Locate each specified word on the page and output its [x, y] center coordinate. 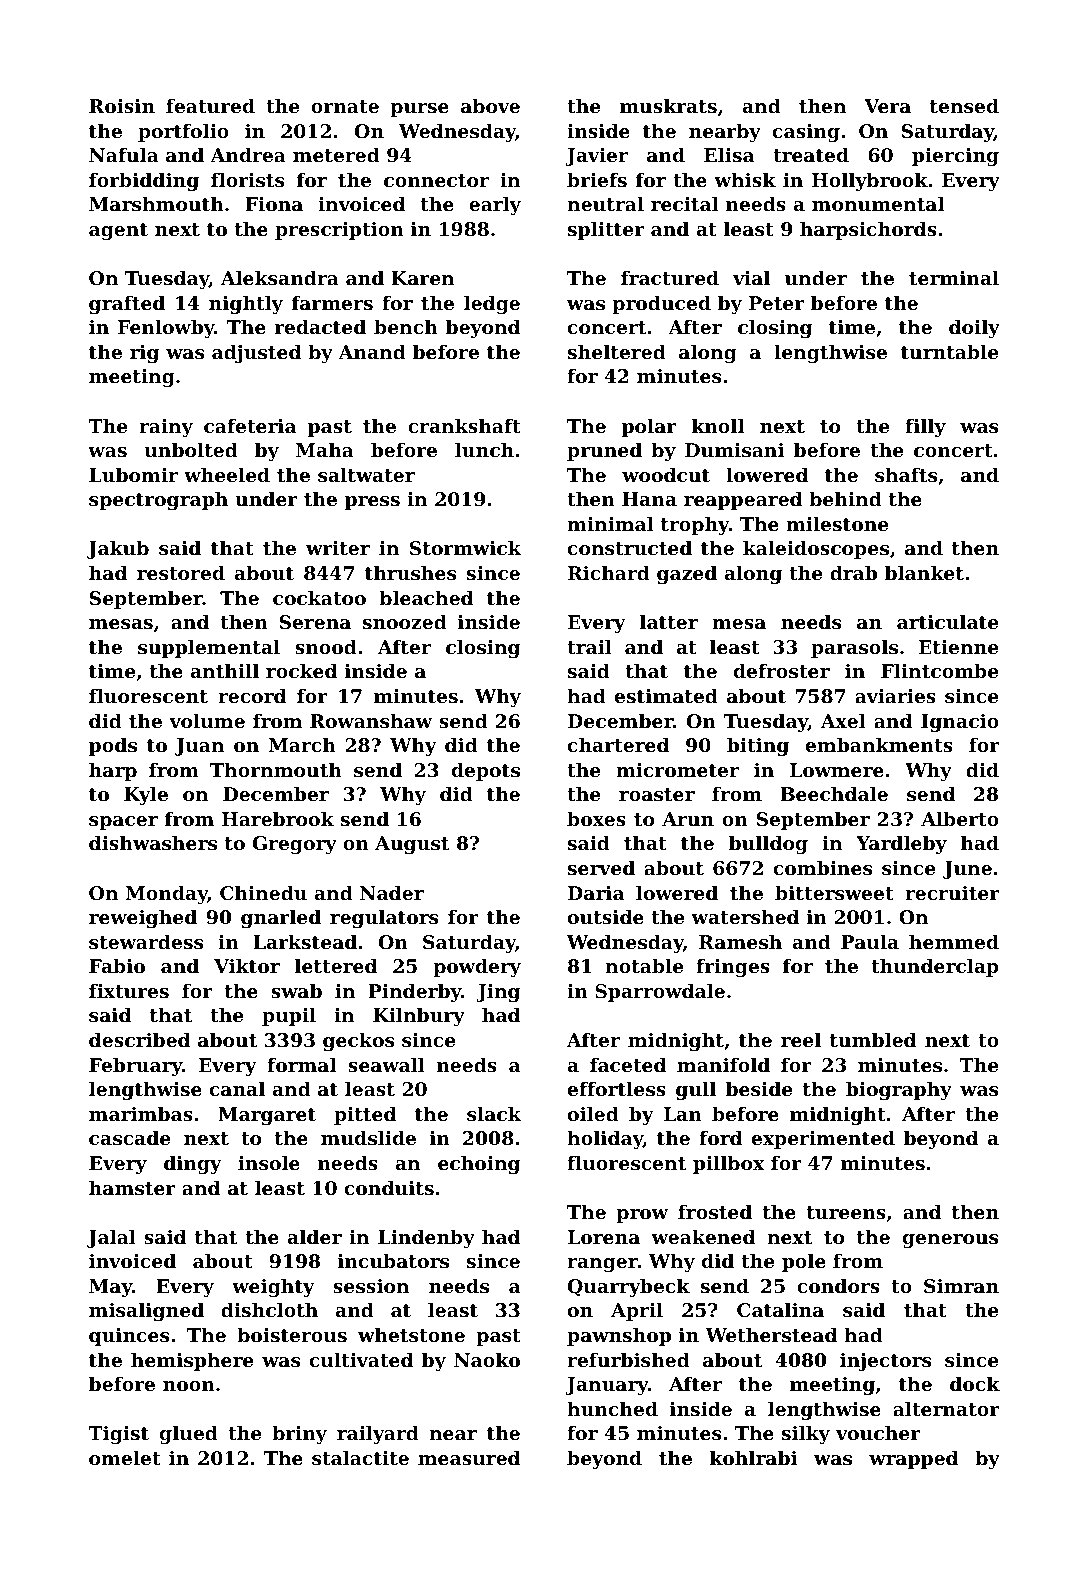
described [139, 1039]
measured [469, 1457]
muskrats [668, 106]
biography [899, 1090]
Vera [887, 106]
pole [804, 1262]
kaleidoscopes [816, 549]
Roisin [122, 106]
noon [189, 1386]
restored [181, 573]
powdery [477, 967]
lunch [484, 449]
